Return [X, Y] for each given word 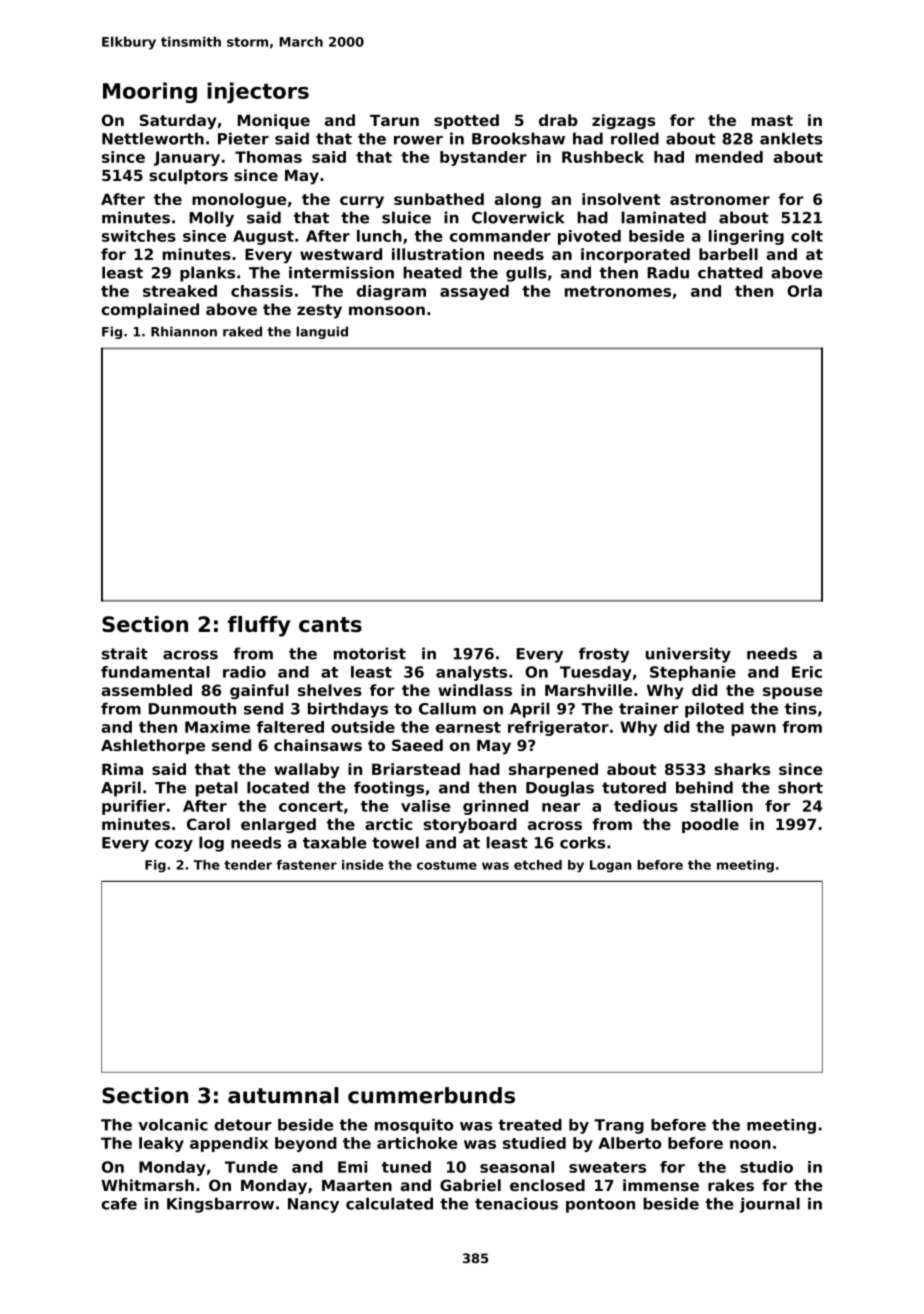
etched [538, 865]
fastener [306, 865]
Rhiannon [184, 331]
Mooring [150, 92]
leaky [161, 1144]
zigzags [623, 121]
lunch [379, 236]
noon [750, 1144]
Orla [804, 291]
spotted [466, 121]
